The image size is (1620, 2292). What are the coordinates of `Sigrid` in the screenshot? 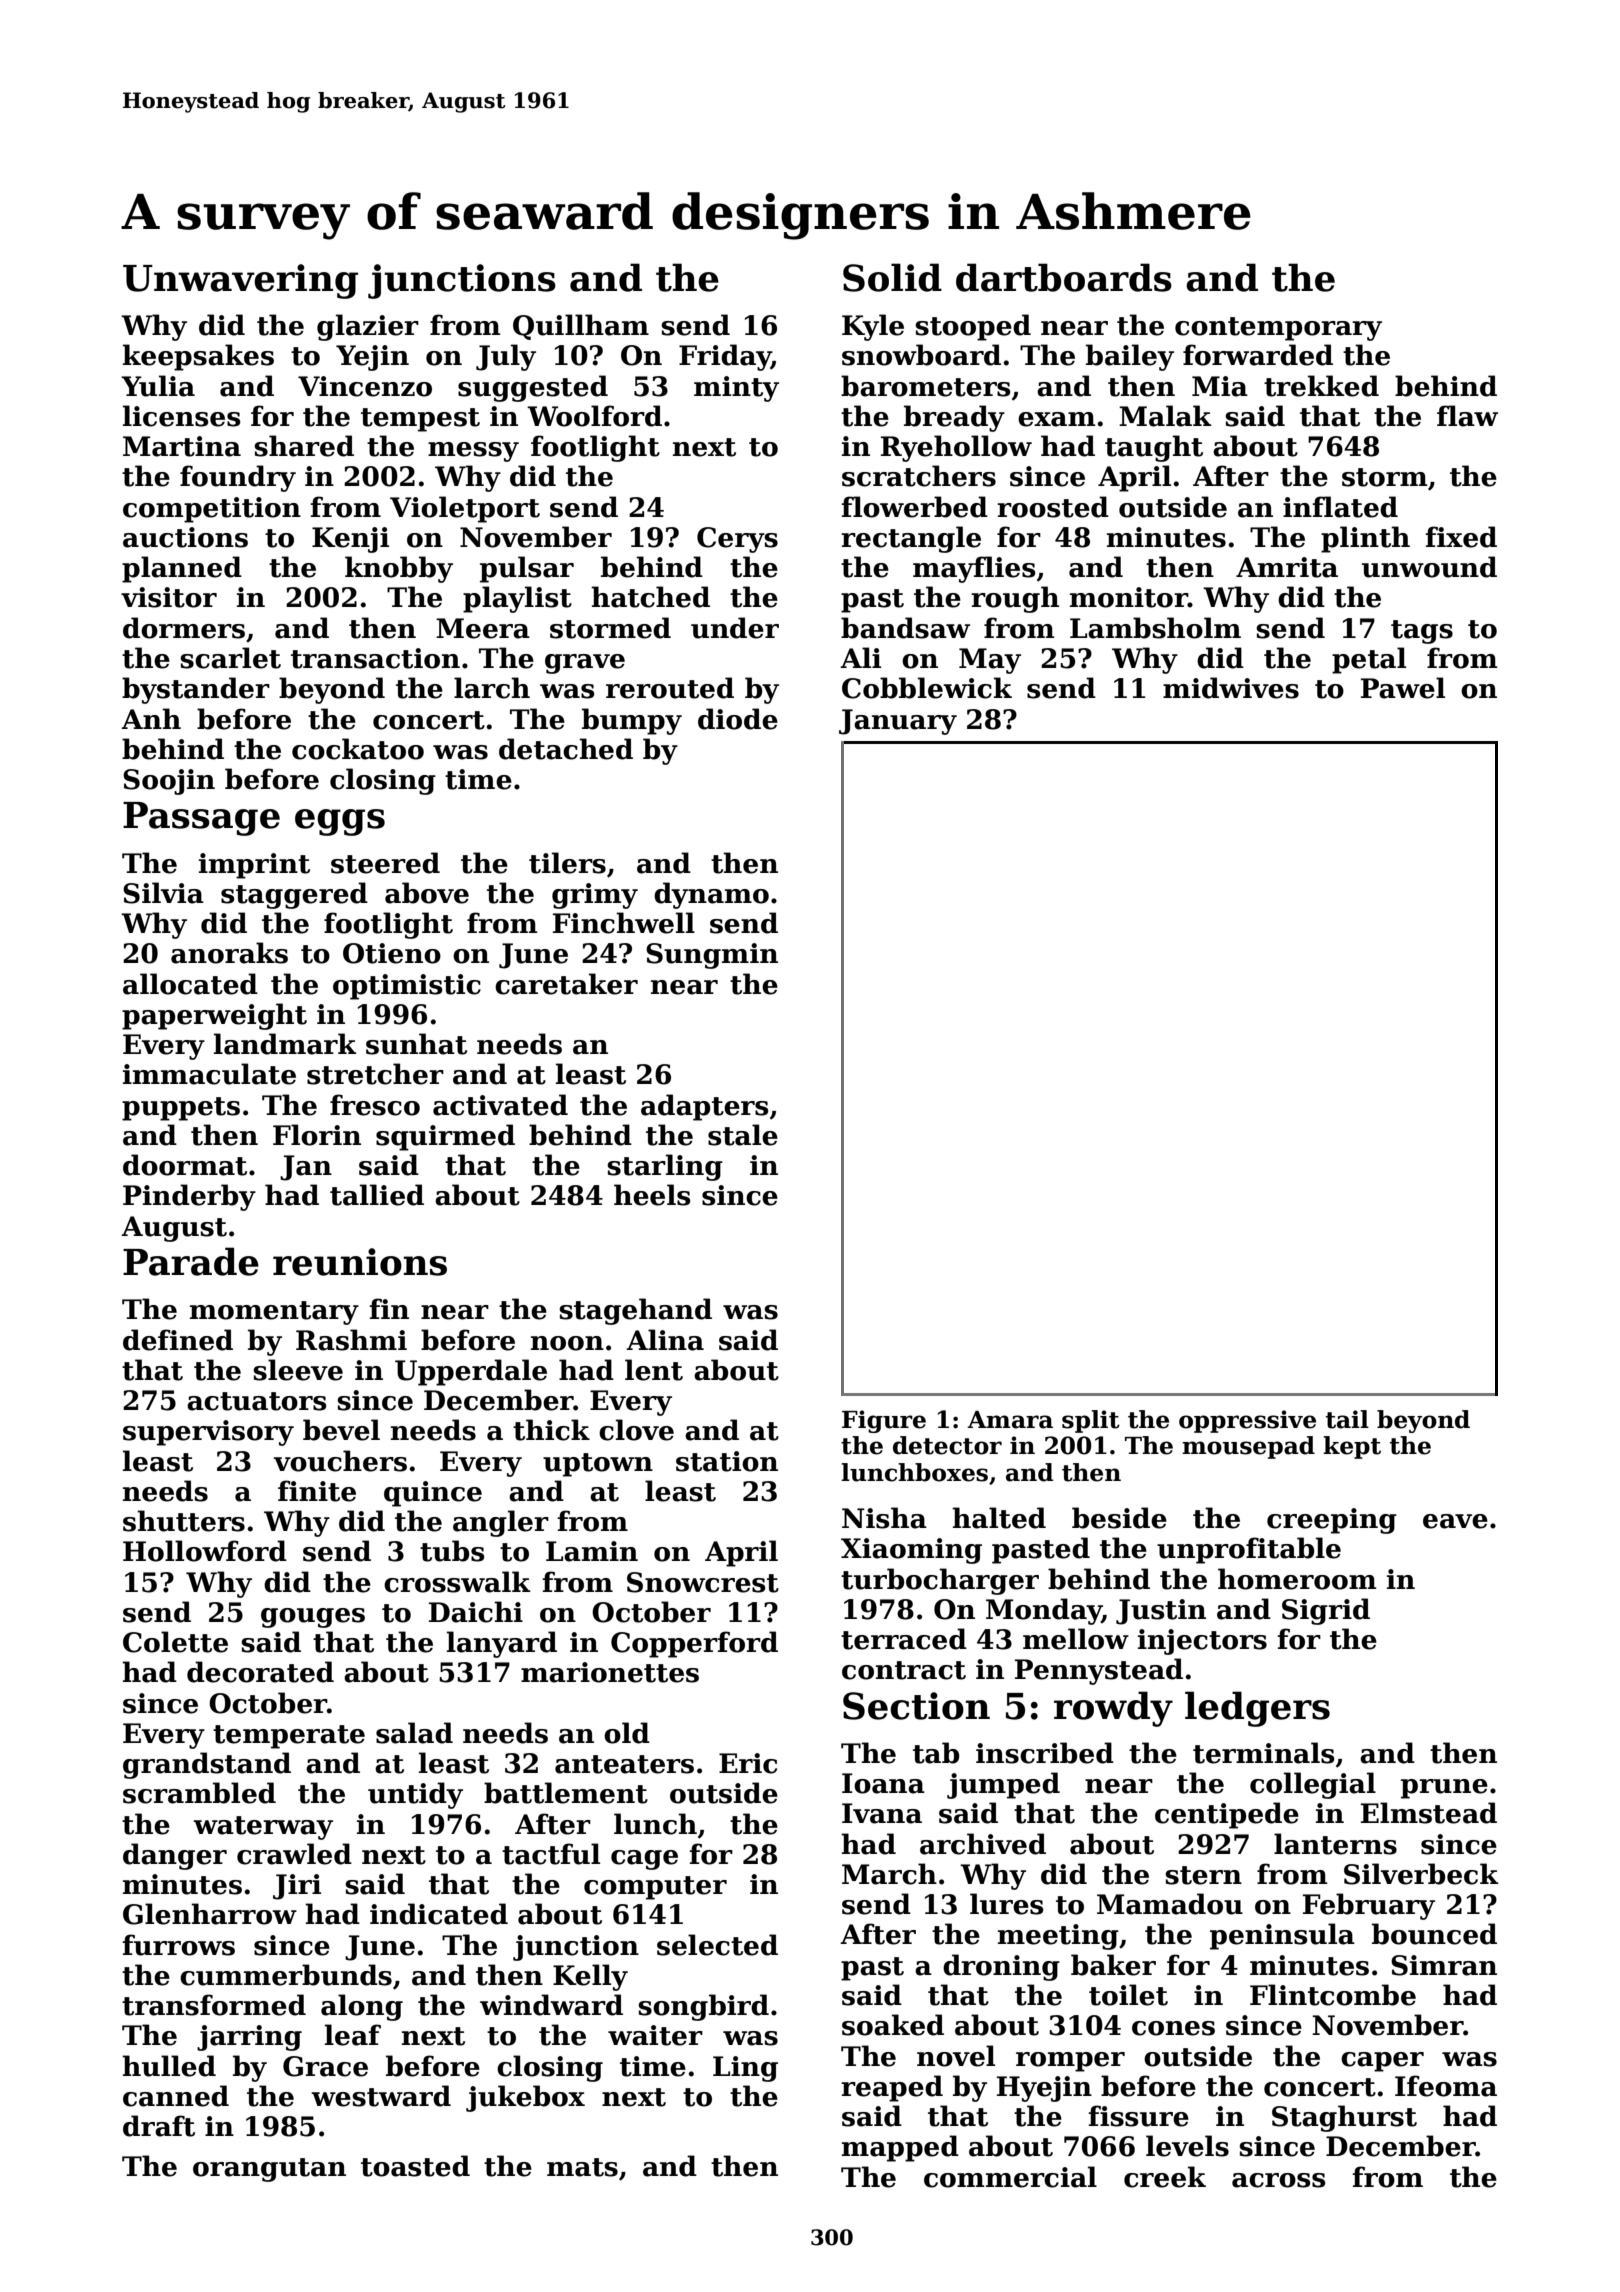 It's located at (1326, 1611).
